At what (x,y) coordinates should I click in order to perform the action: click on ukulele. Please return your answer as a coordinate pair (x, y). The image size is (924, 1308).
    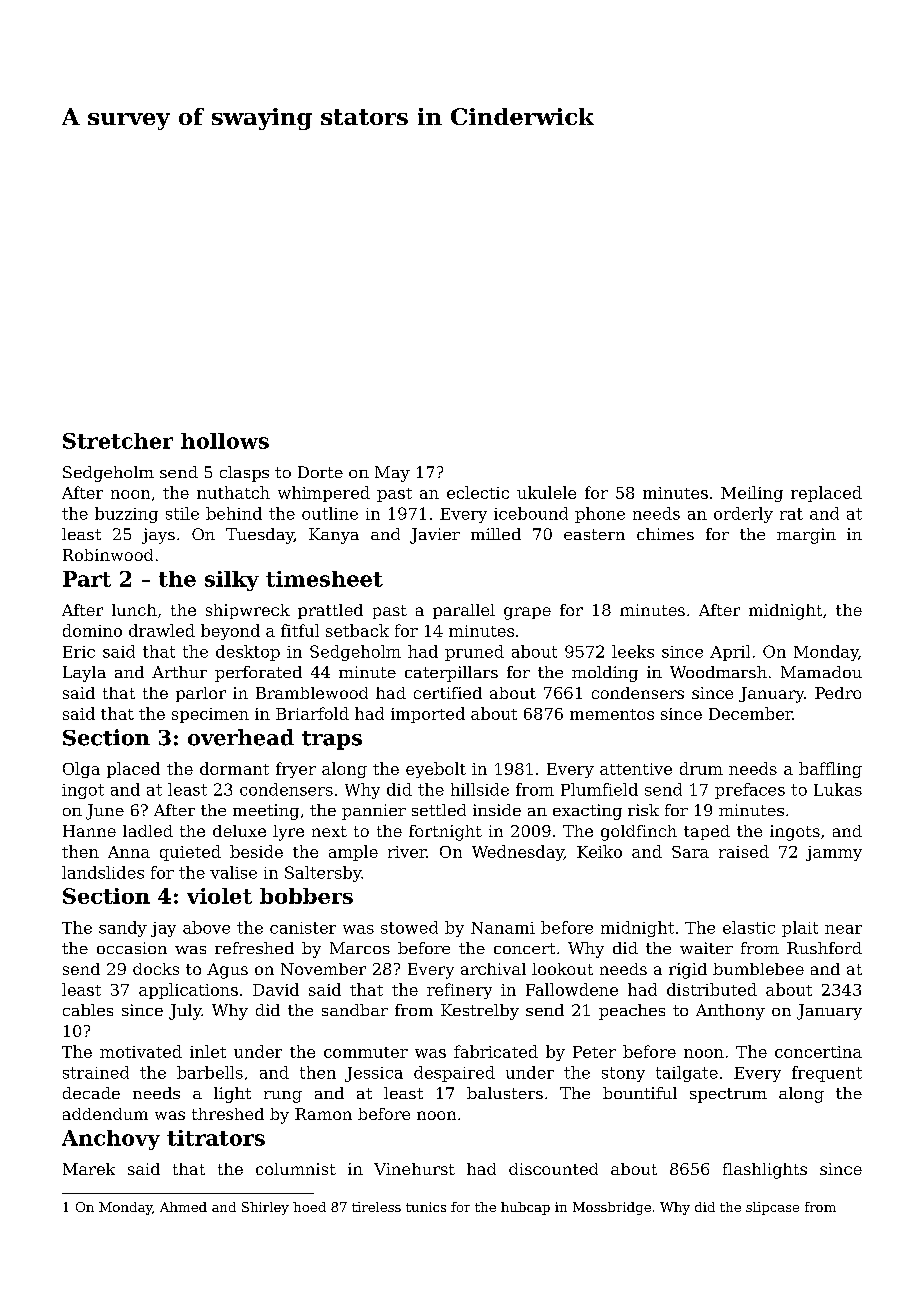
    Looking at the image, I should click on (546, 492).
